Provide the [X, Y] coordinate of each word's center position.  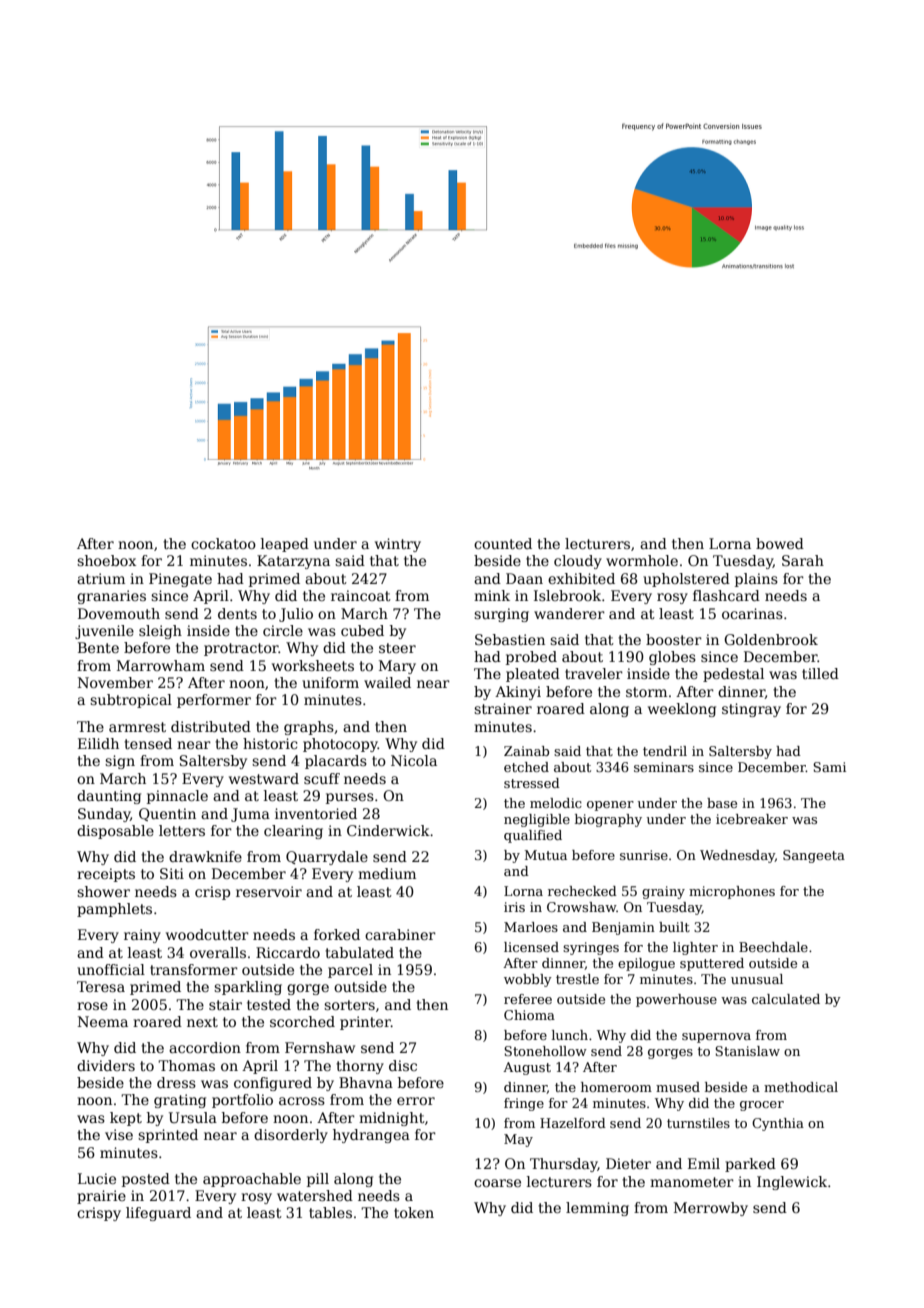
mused [678, 1087]
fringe [524, 1104]
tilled [820, 673]
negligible [537, 820]
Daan [524, 578]
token [414, 1212]
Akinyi [518, 693]
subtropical [131, 701]
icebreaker [752, 819]
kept [126, 1119]
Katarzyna [293, 562]
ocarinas [752, 613]
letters [182, 830]
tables [330, 1212]
